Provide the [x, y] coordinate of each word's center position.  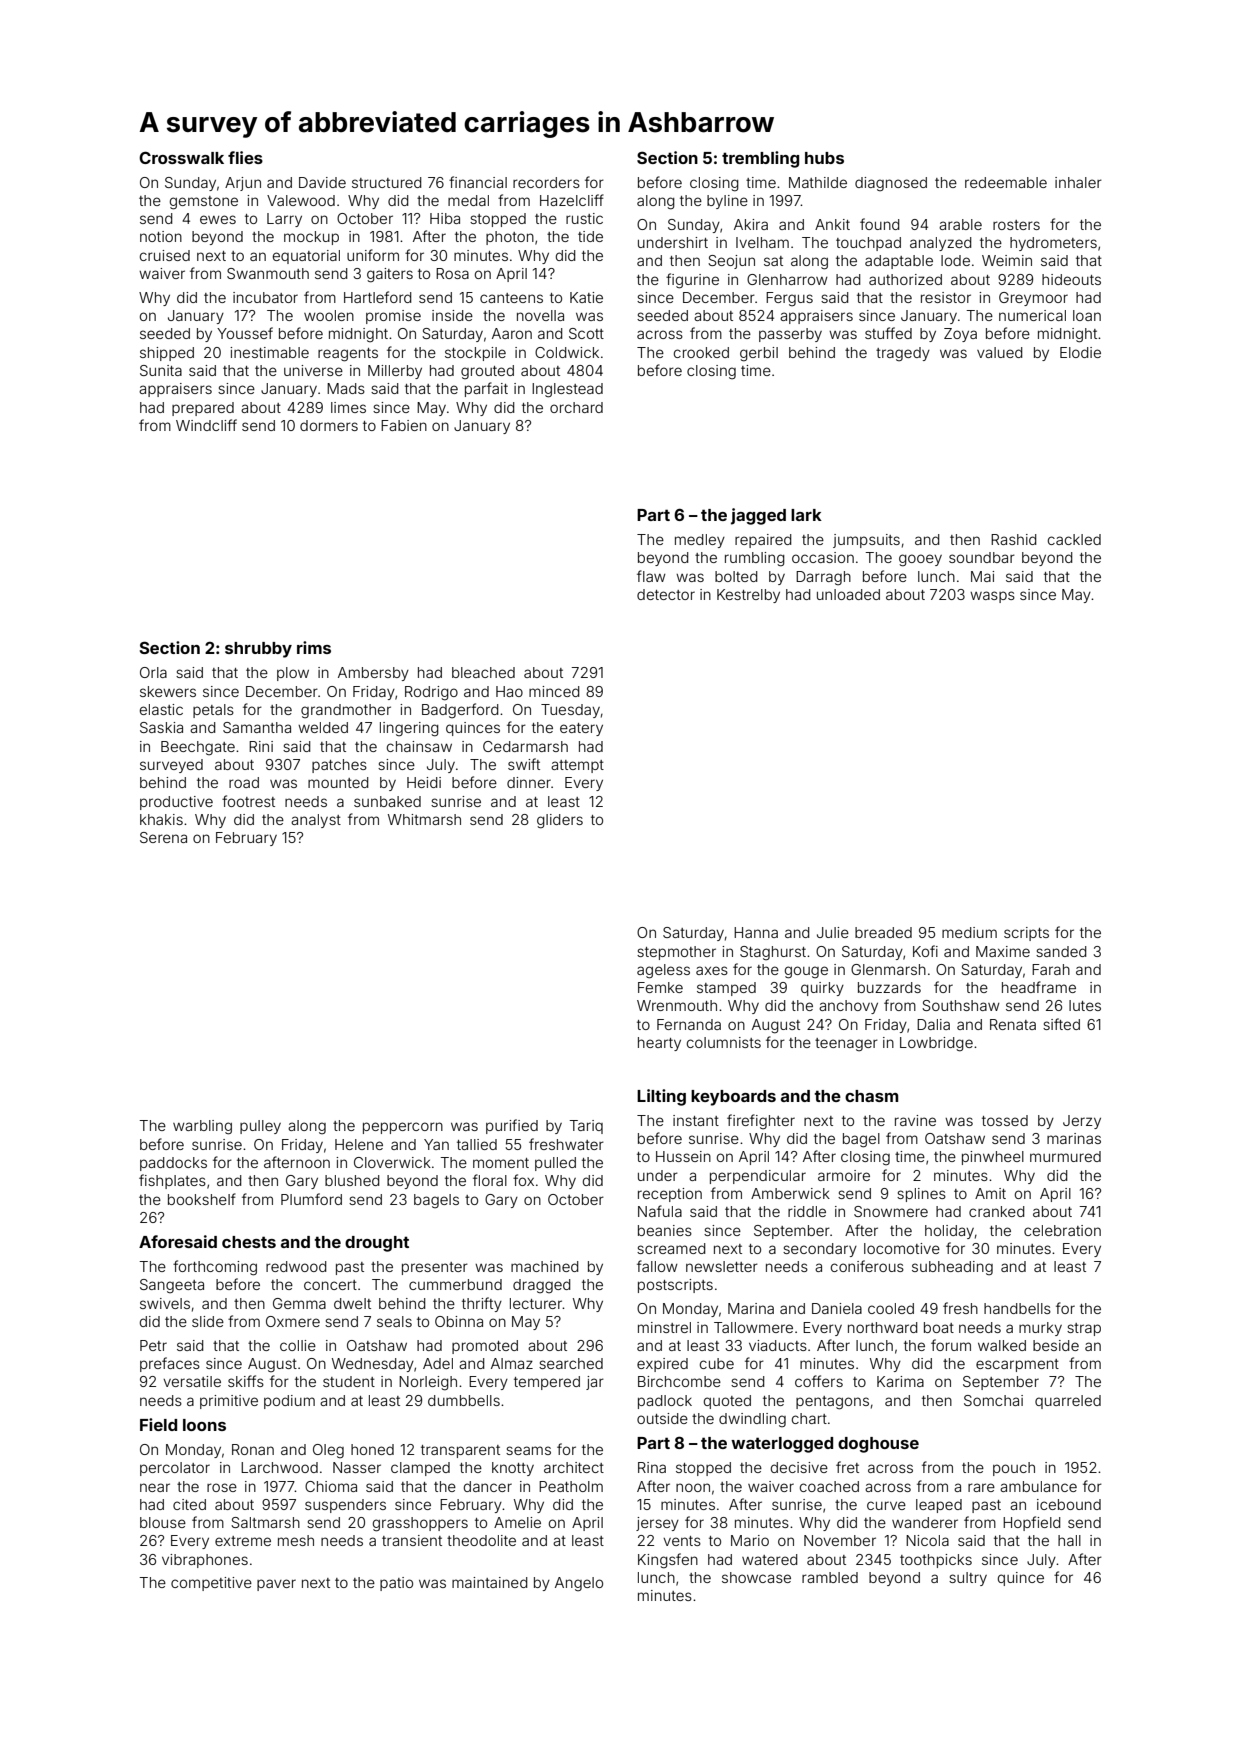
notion [161, 236]
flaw [651, 576]
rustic [584, 218]
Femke [660, 987]
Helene [359, 1144]
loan [1087, 315]
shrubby [258, 650]
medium [969, 932]
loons [204, 1425]
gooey [920, 560]
